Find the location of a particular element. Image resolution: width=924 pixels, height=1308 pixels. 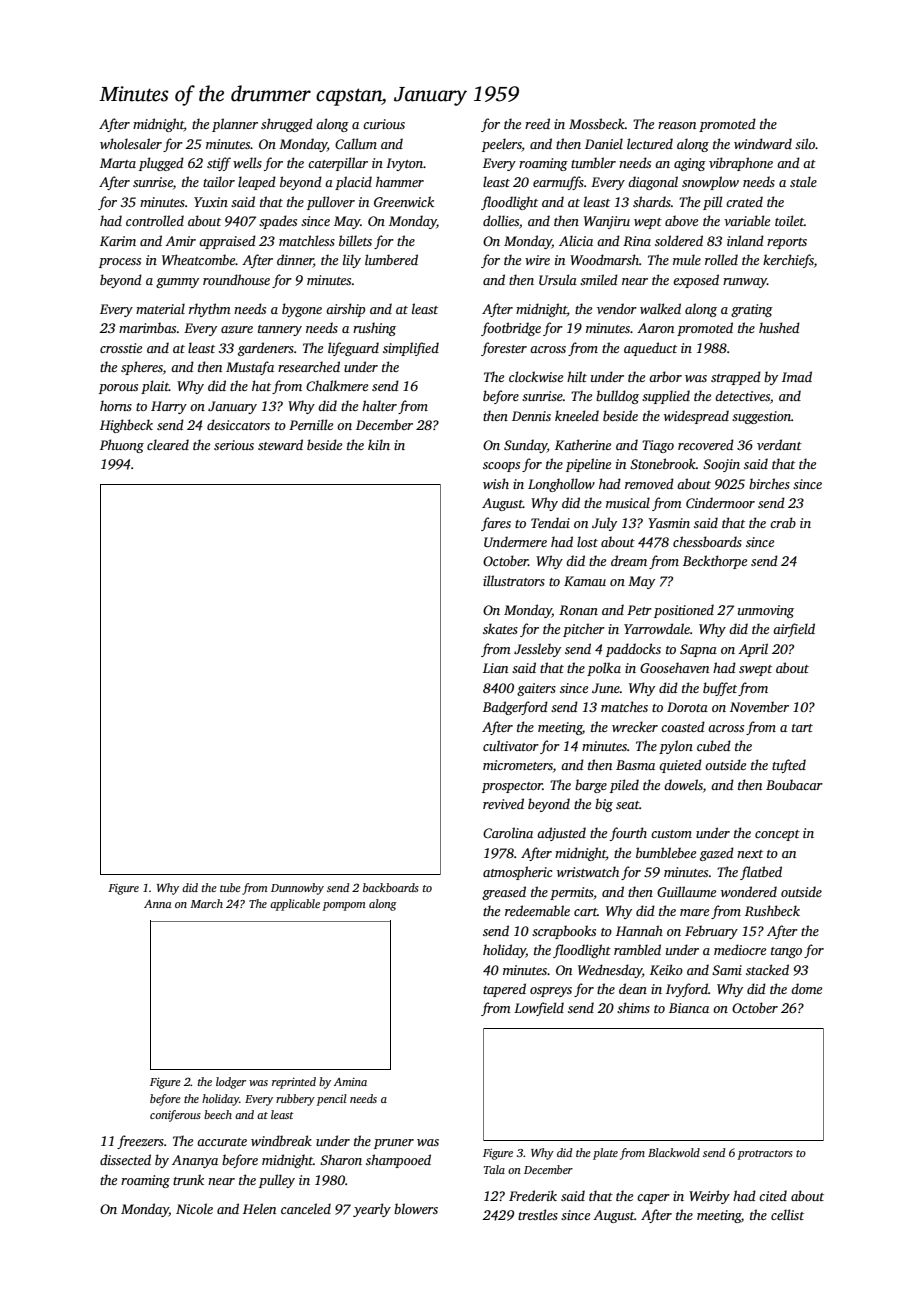

cleared is located at coordinates (168, 444).
